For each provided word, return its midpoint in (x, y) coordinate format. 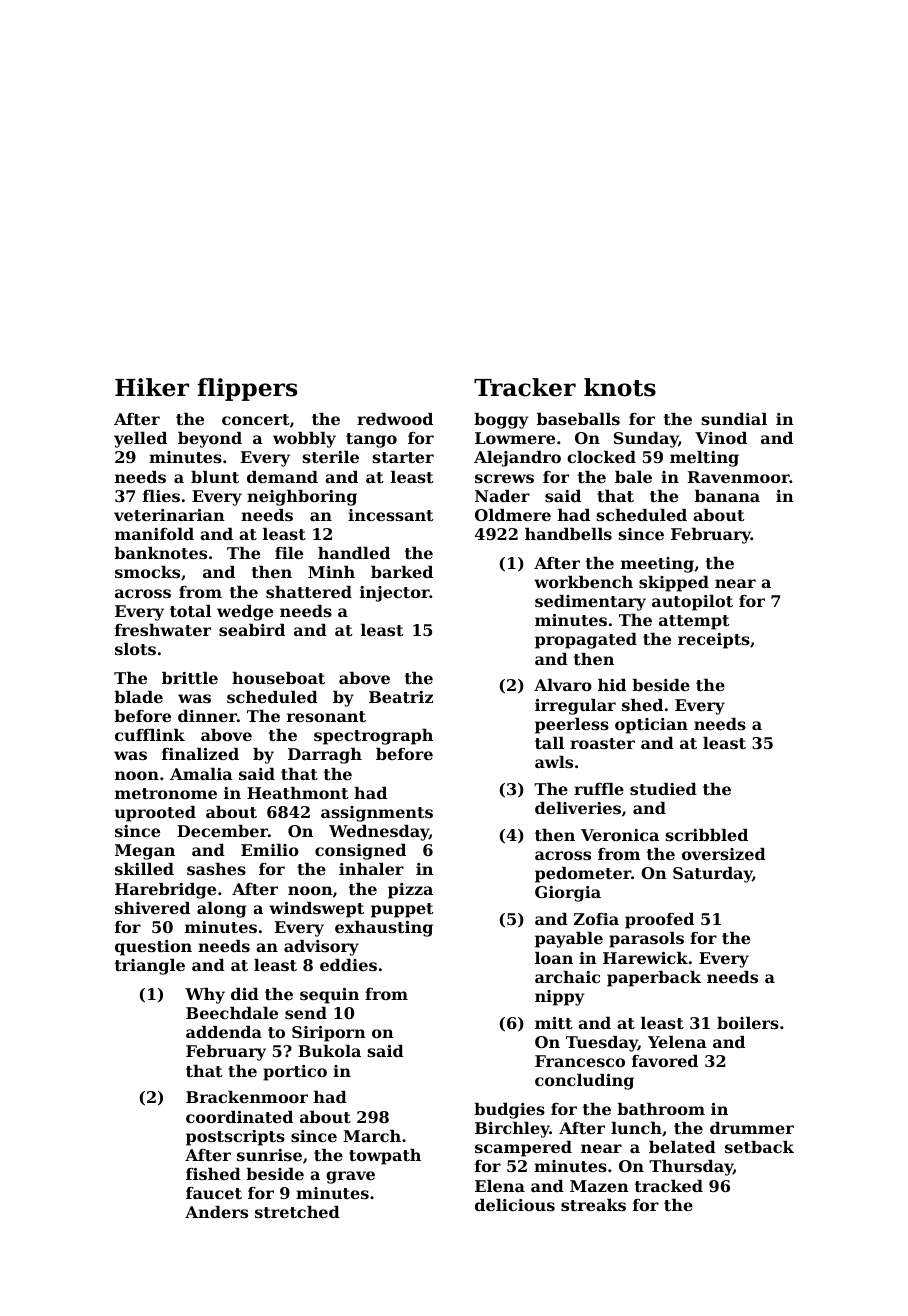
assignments (377, 814)
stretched (297, 1212)
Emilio (270, 850)
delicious (515, 1205)
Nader (502, 496)
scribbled (706, 835)
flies (161, 496)
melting (704, 459)
